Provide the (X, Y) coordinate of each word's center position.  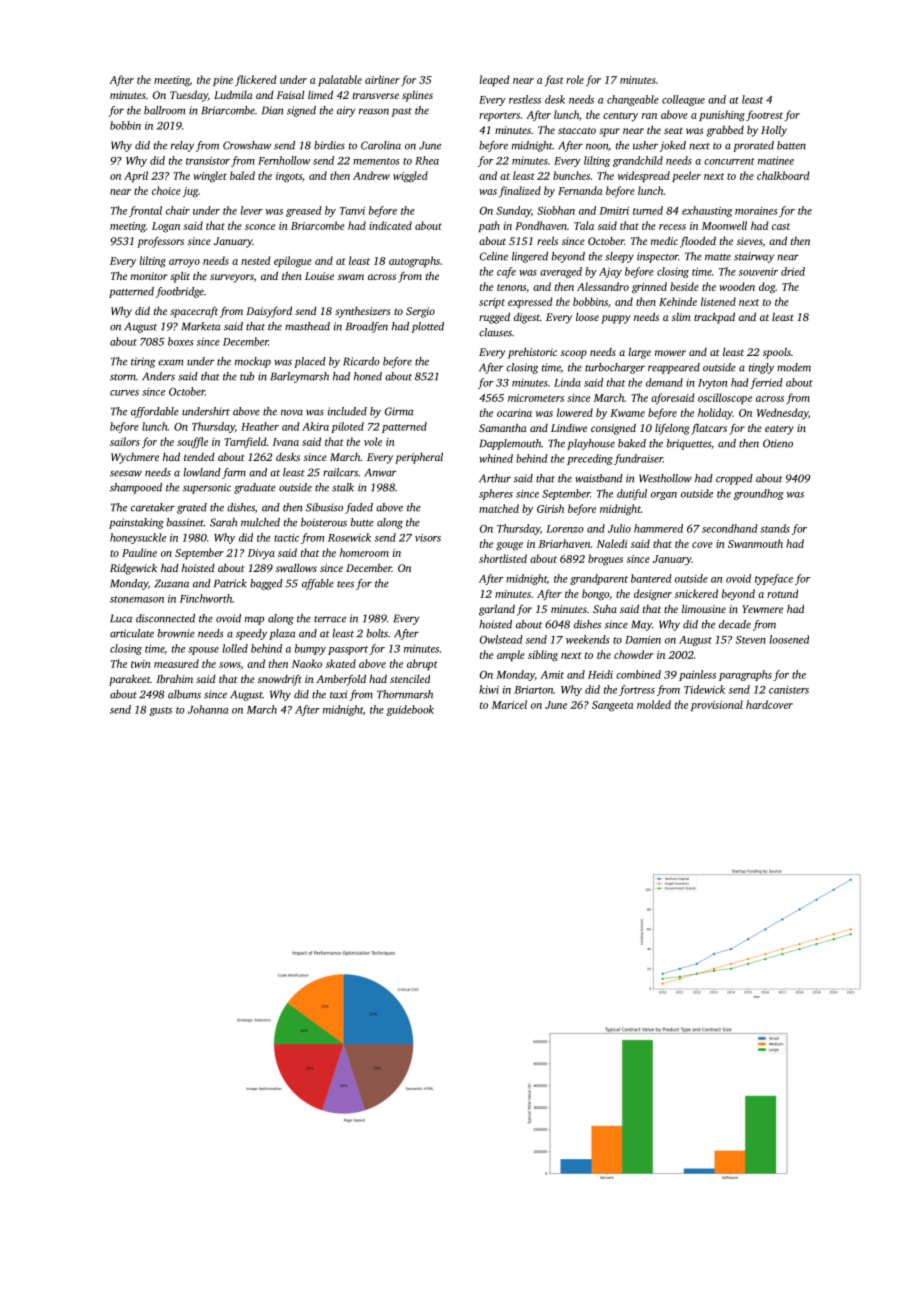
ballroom (164, 110)
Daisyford (269, 312)
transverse (376, 95)
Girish (550, 508)
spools (777, 353)
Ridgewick (133, 569)
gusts (160, 711)
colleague (683, 100)
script (492, 303)
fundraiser (638, 459)
